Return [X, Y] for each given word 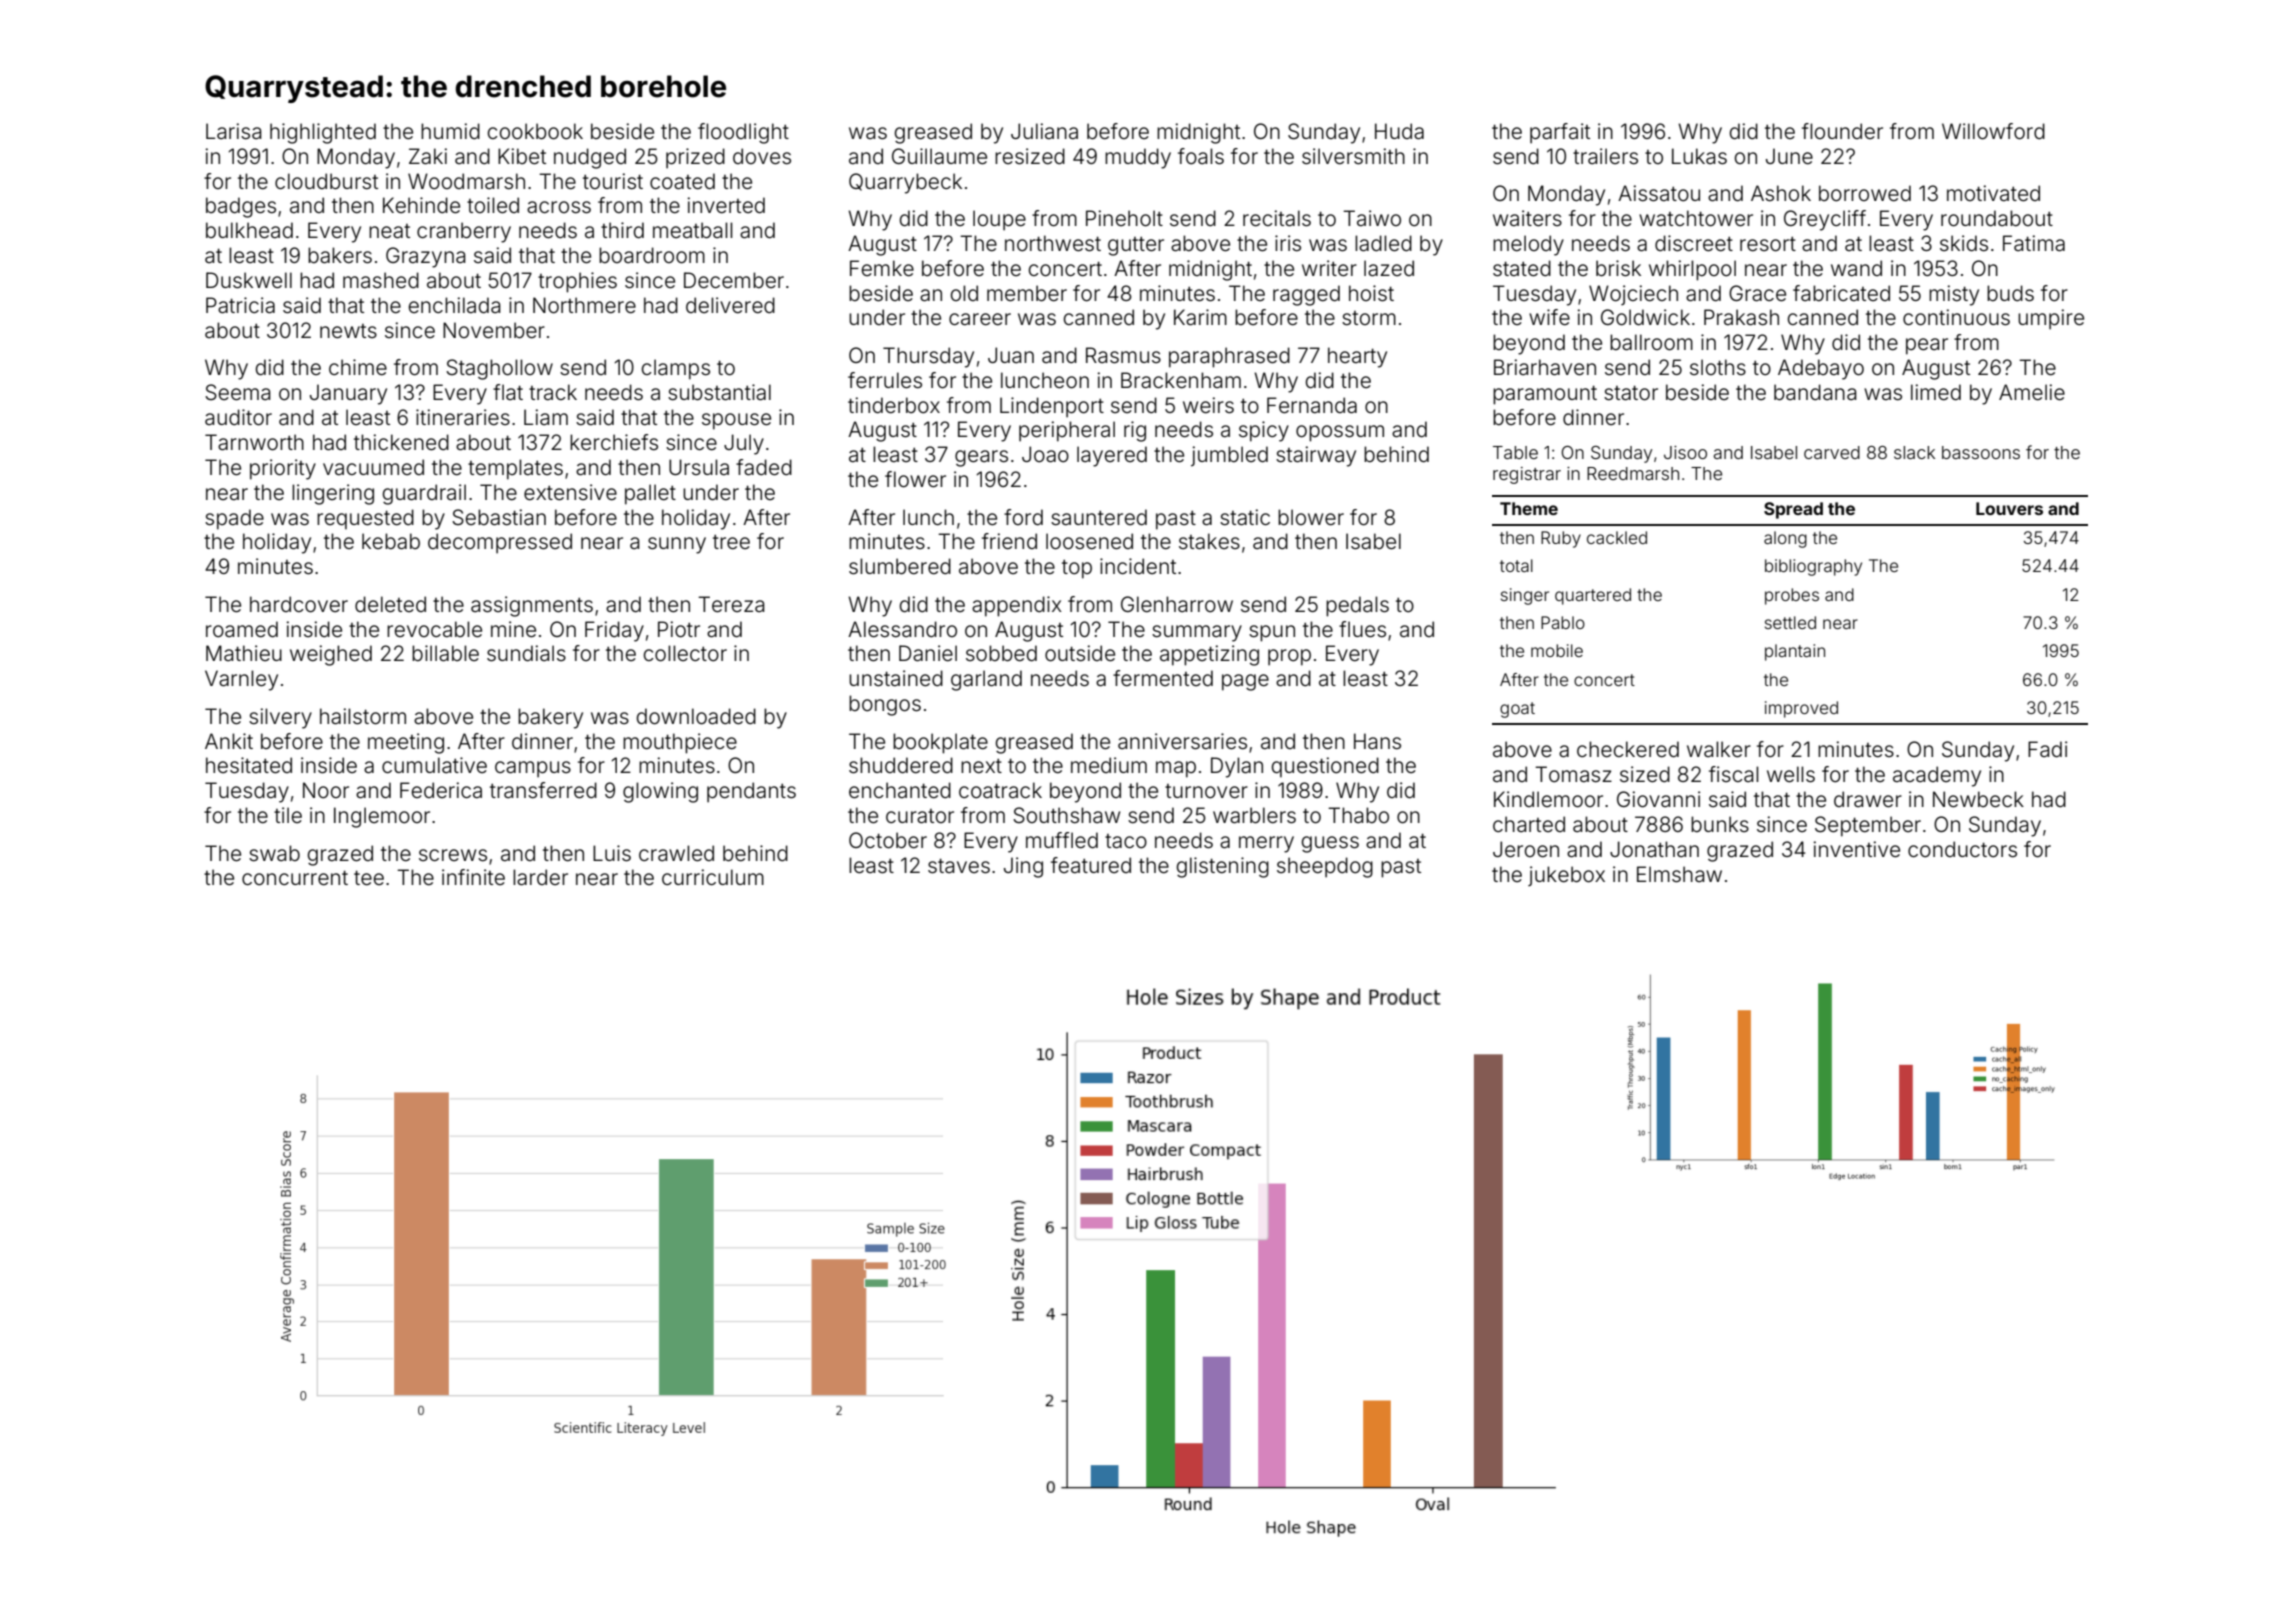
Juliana [1044, 131]
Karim [1200, 317]
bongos [885, 705]
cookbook [535, 131]
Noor [326, 790]
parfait [1560, 133]
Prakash [1741, 317]
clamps [676, 369]
